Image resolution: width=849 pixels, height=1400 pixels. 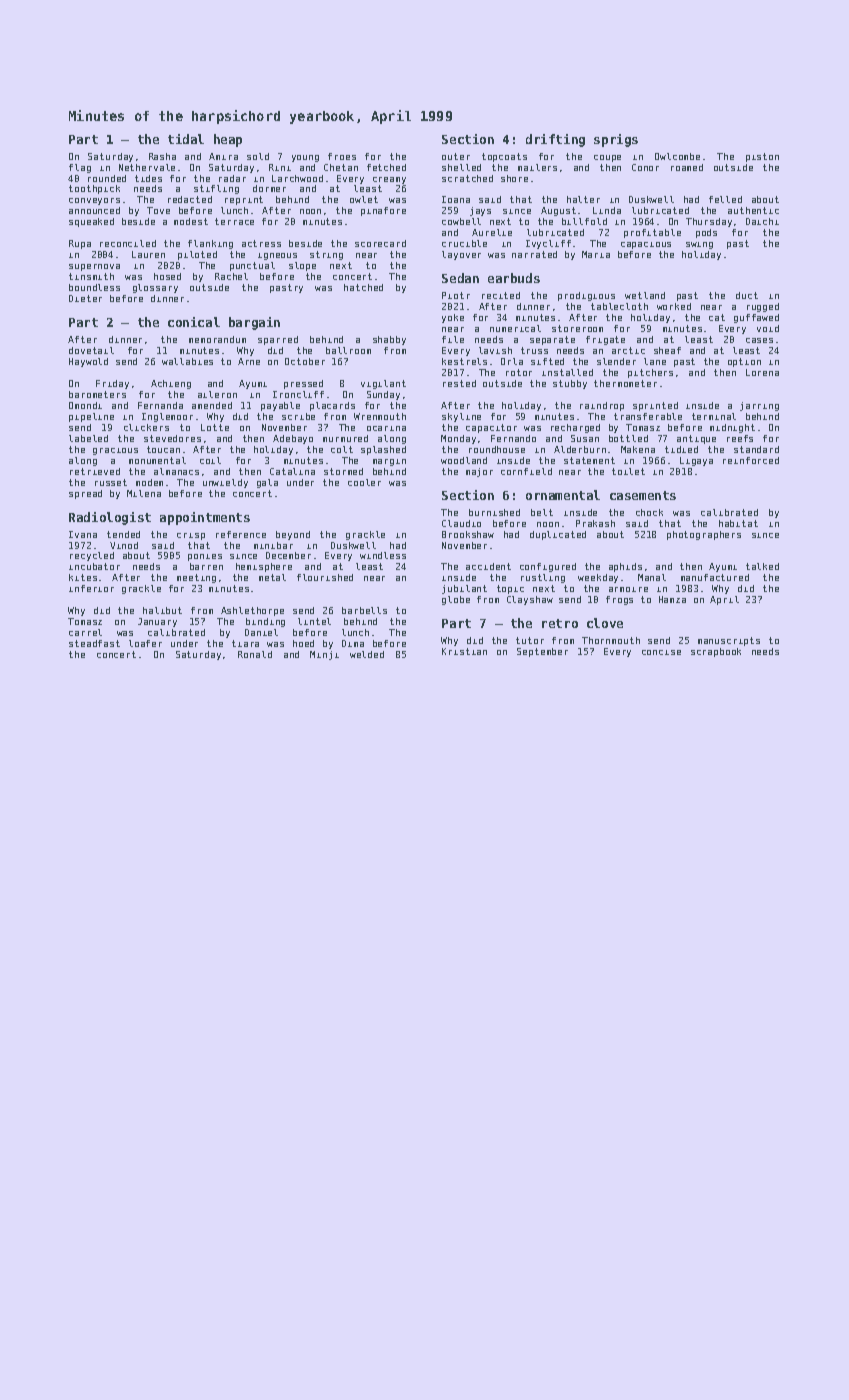 I want to click on appointments, so click(x=205, y=518).
